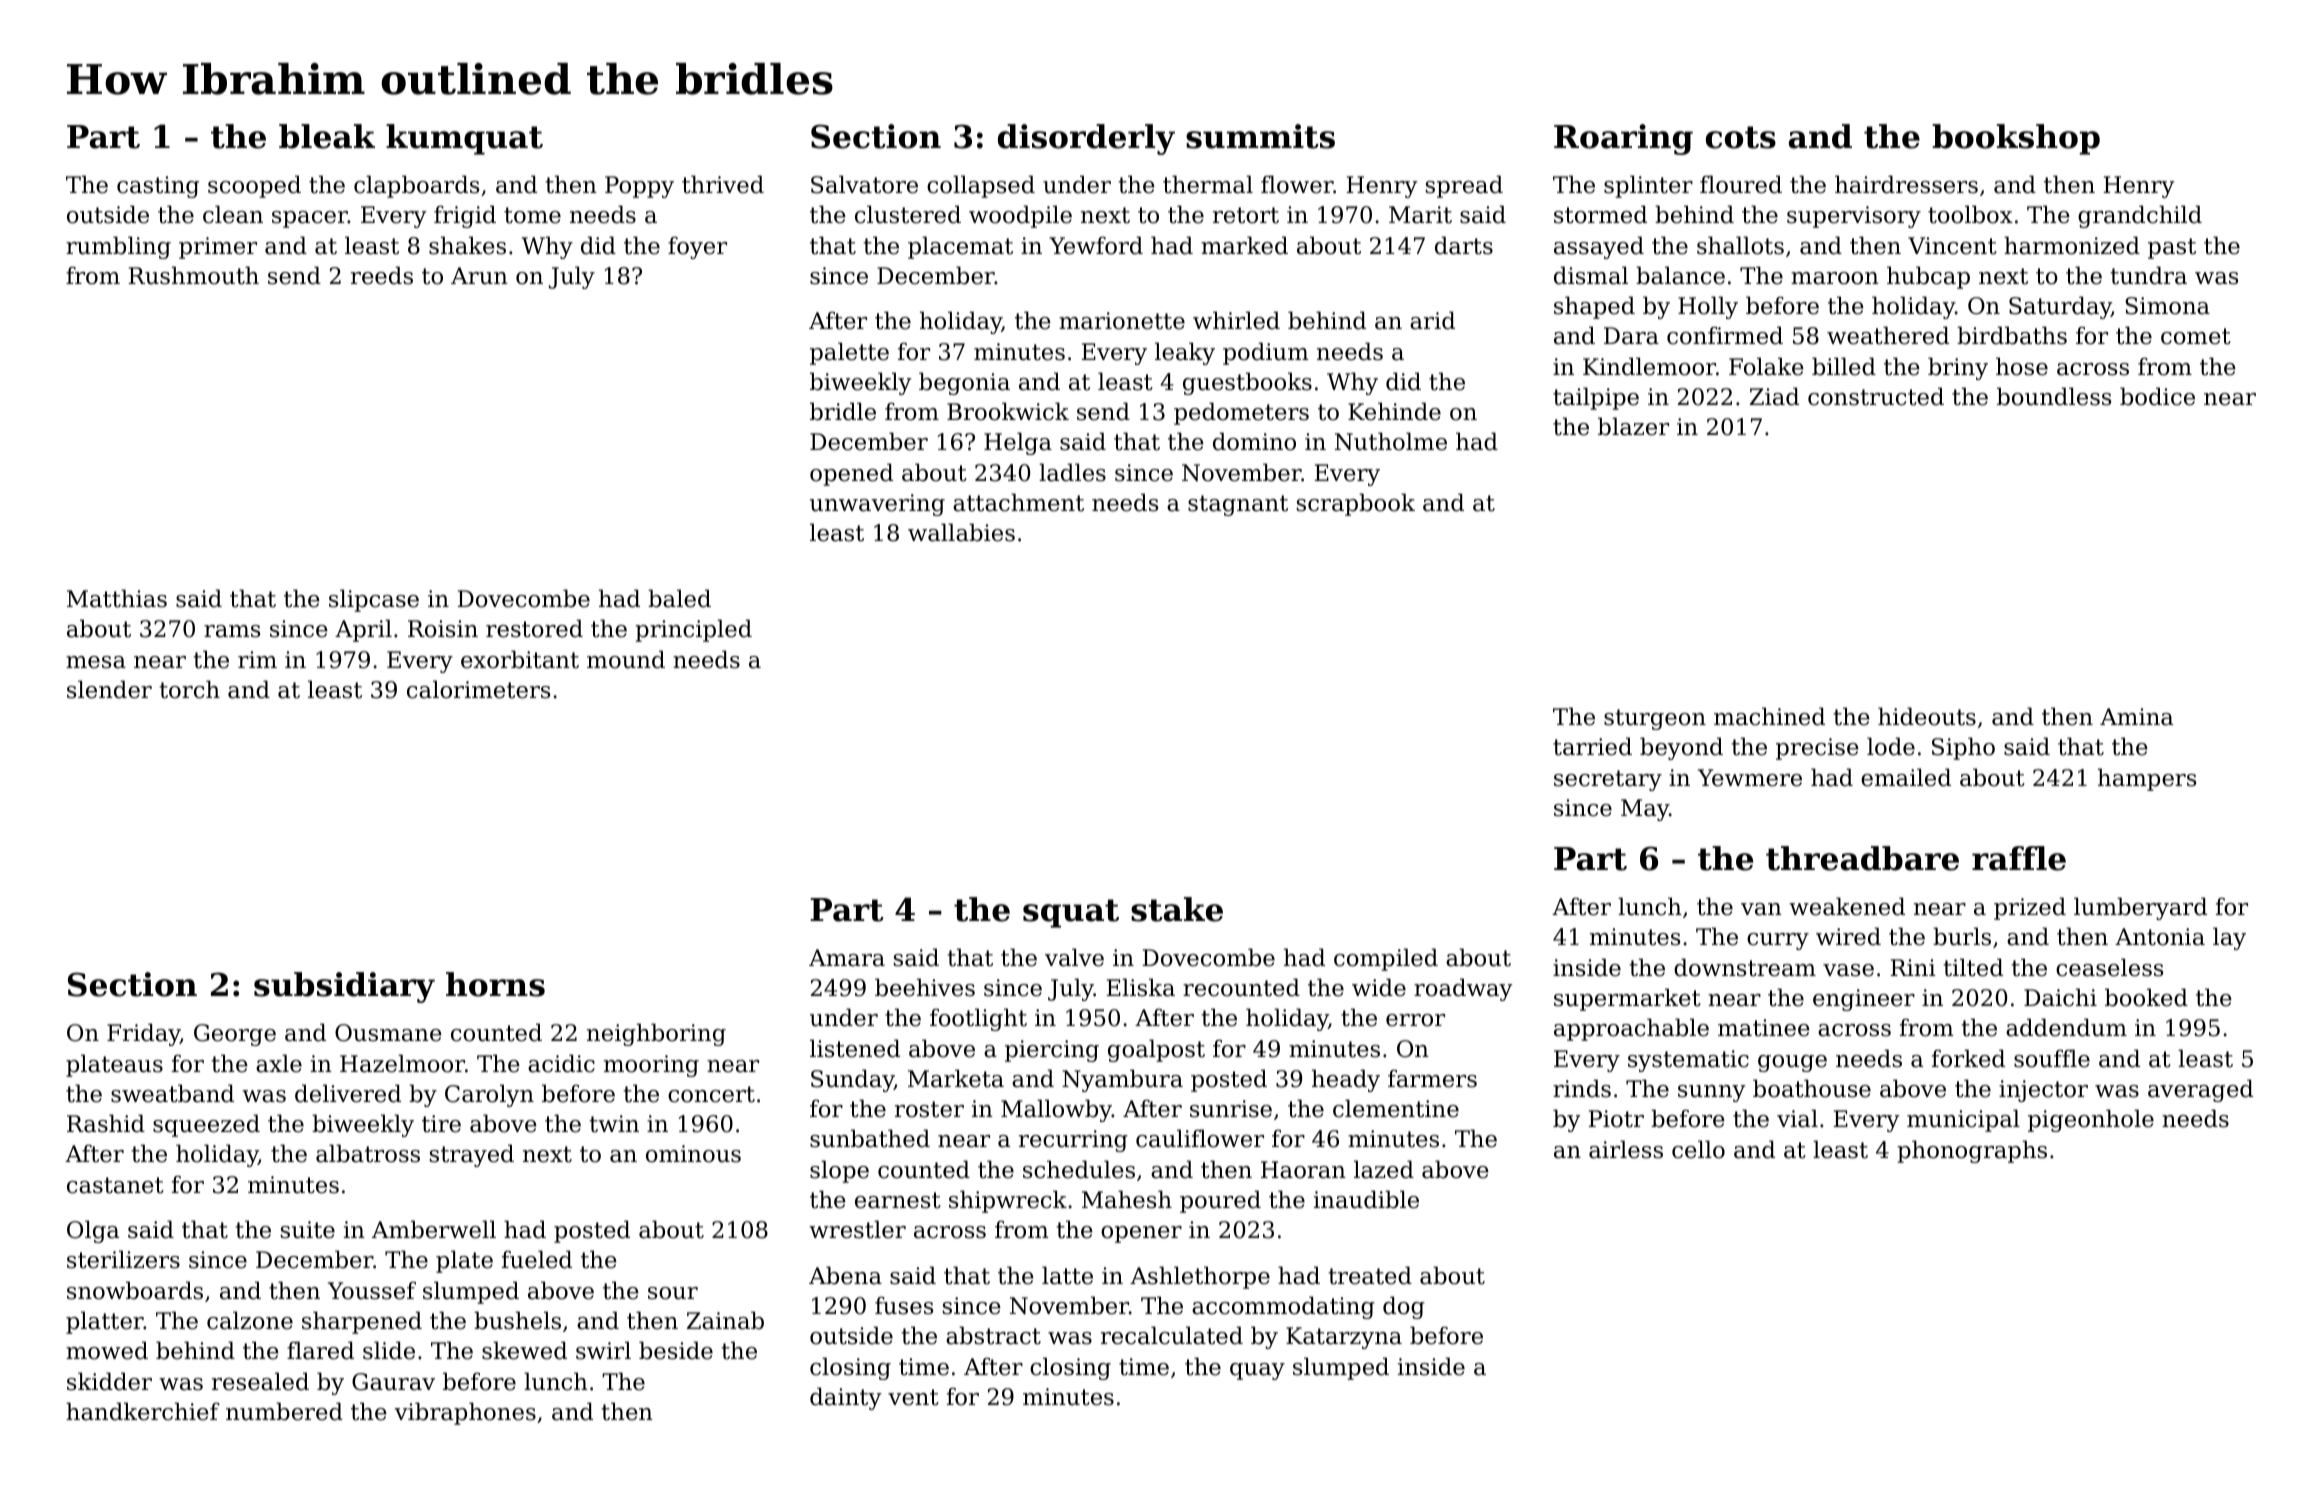 This image has width=2323, height=1503. Describe the element at coordinates (1356, 504) in the image. I see `scrapbook` at that location.
